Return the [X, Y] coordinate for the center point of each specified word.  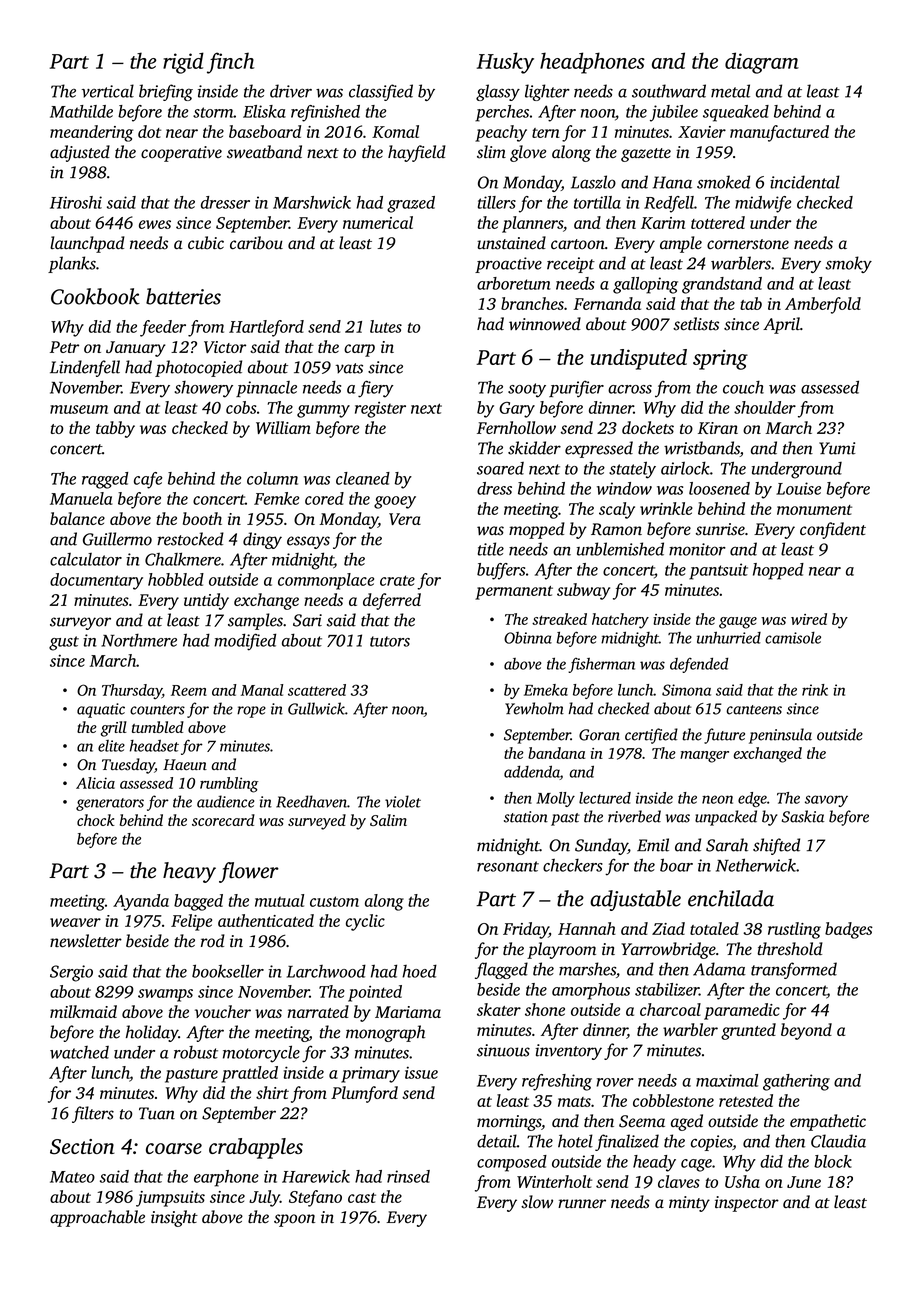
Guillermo [117, 539]
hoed [419, 971]
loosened [719, 488]
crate [397, 580]
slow [537, 1202]
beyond [806, 1031]
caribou [256, 243]
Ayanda [141, 902]
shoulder [765, 407]
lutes [386, 326]
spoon [294, 1220]
